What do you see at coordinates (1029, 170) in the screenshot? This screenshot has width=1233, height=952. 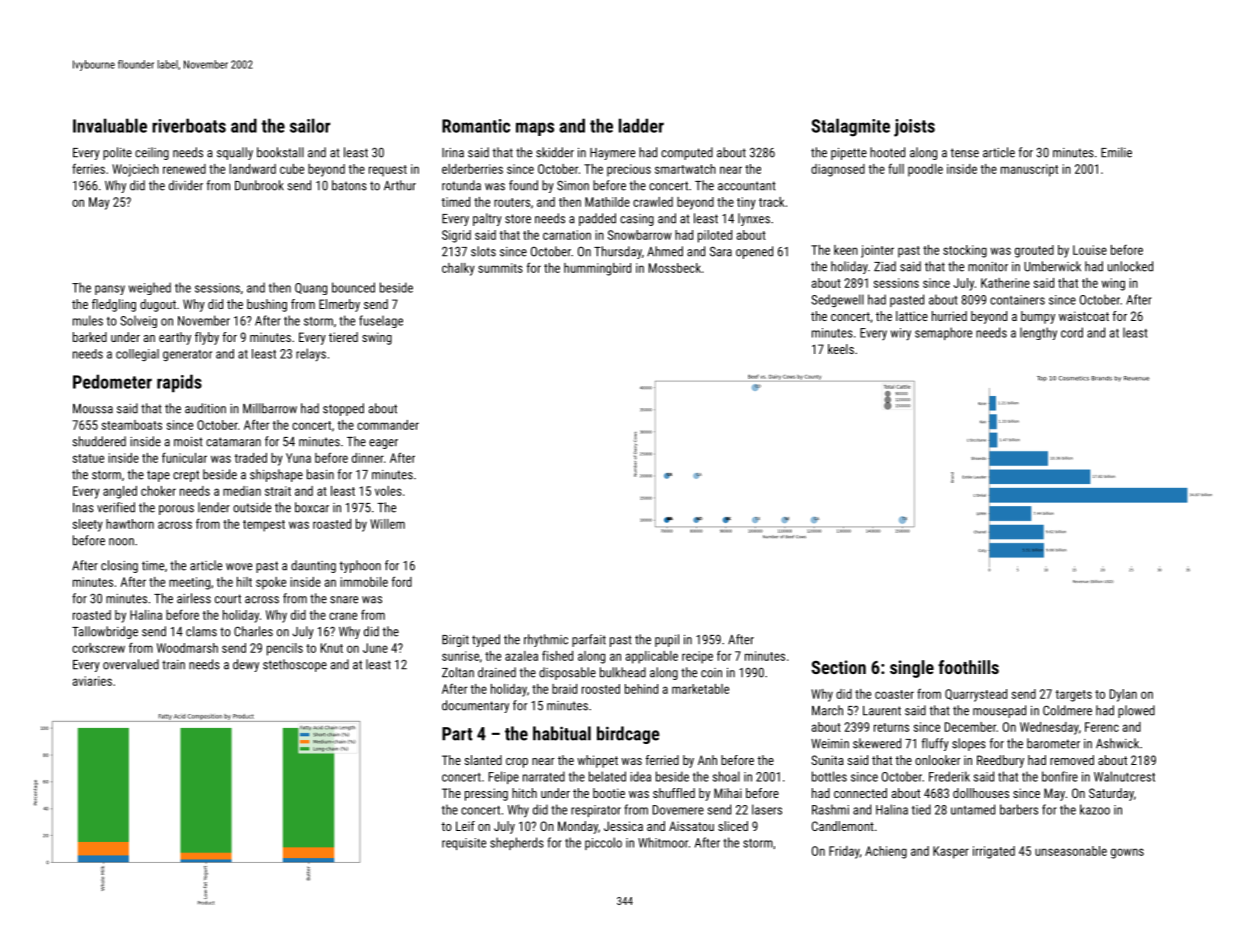 I see `manuscript` at bounding box center [1029, 170].
